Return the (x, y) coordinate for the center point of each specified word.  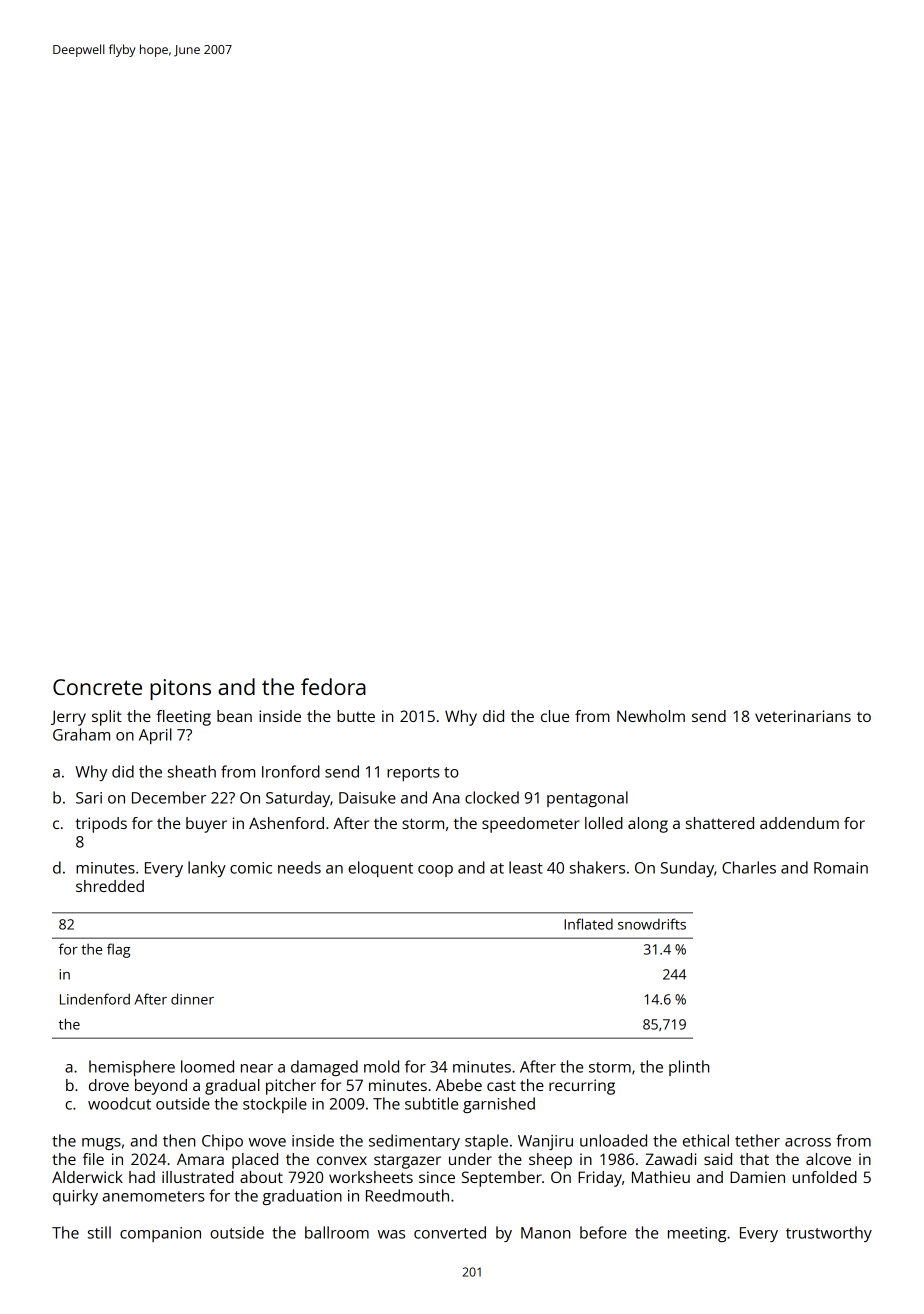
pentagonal (587, 799)
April (155, 736)
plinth (689, 1068)
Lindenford (95, 999)
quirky (75, 1197)
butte (356, 716)
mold (381, 1066)
